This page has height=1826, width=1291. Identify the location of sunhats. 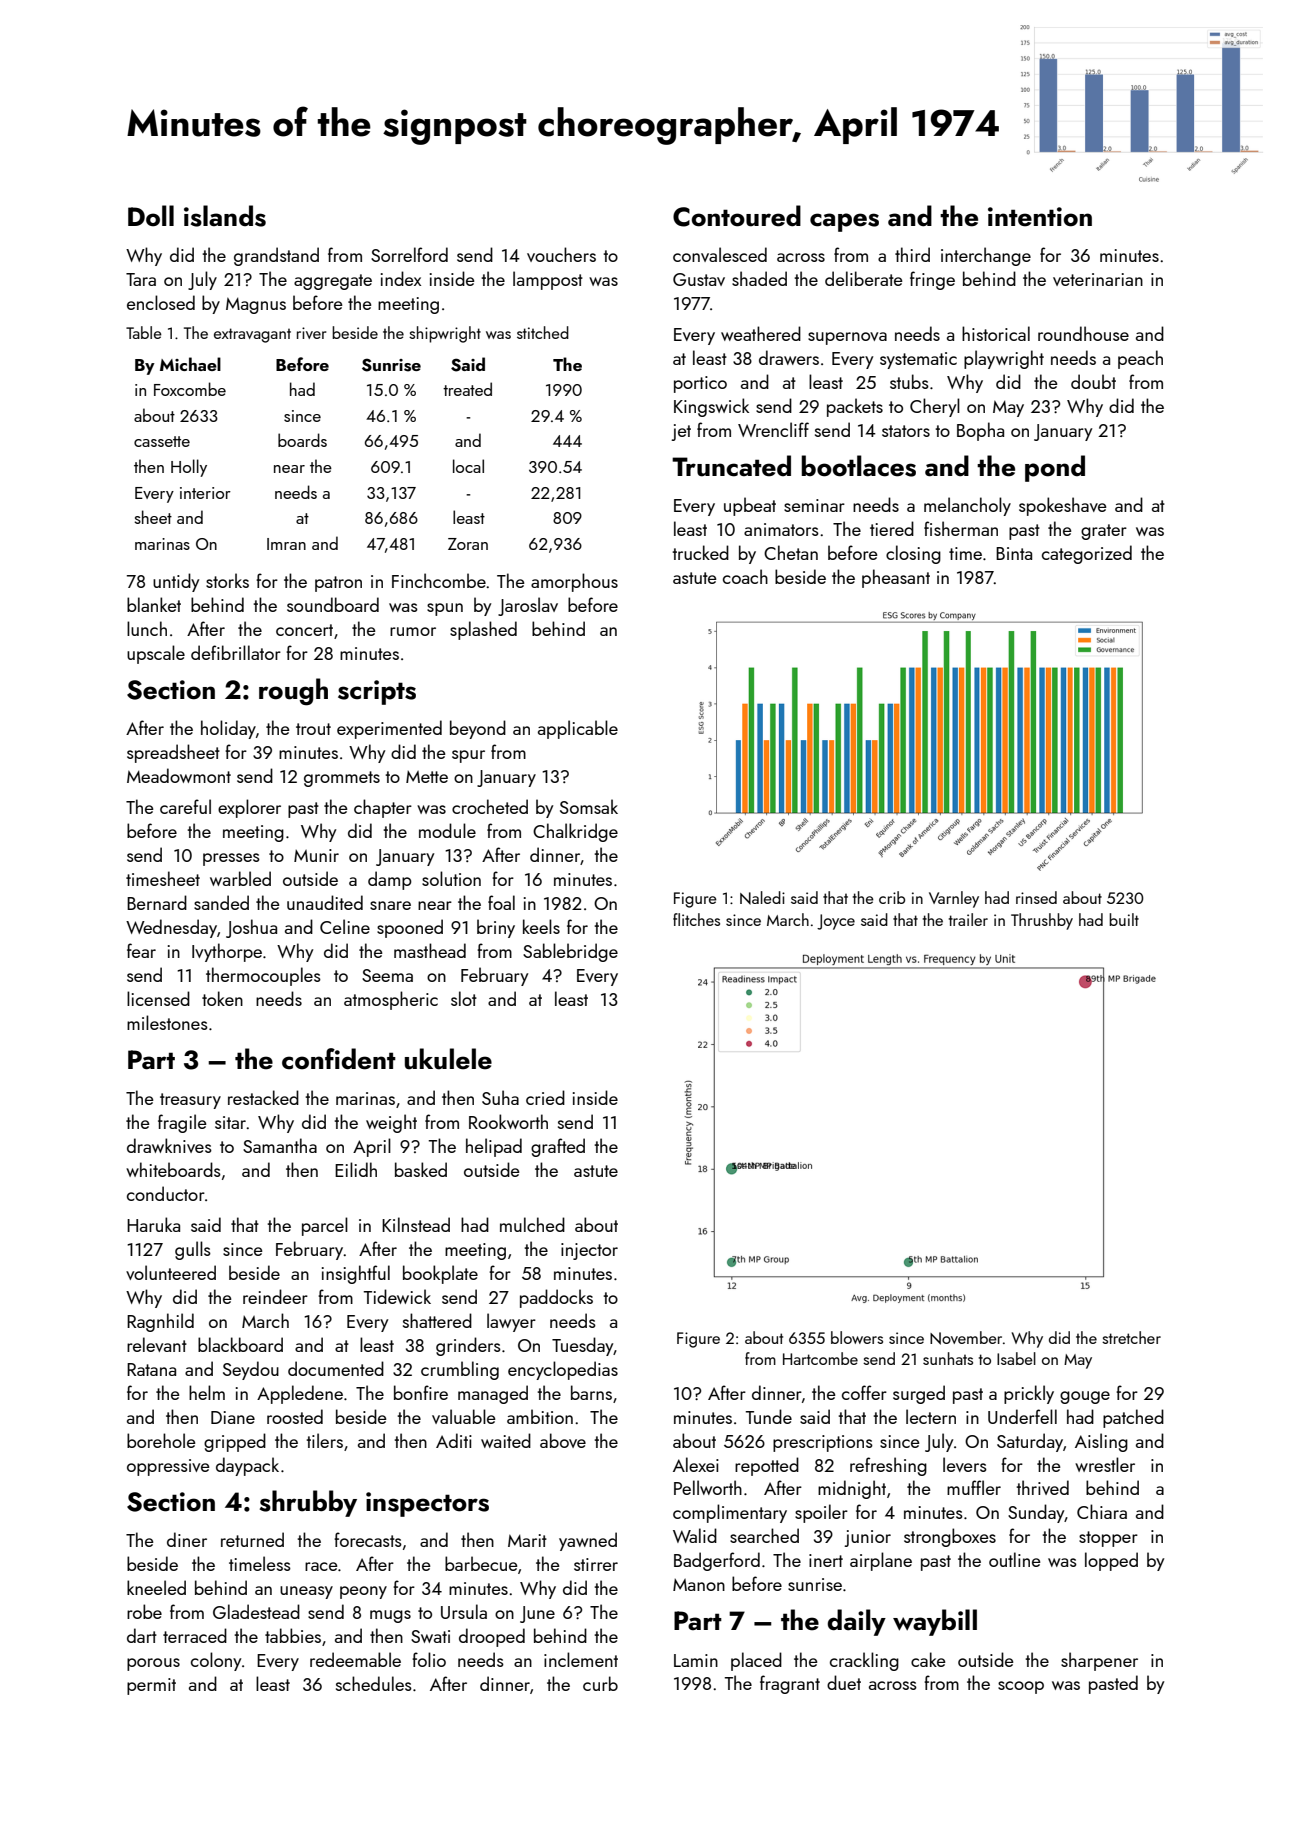
(948, 1358).
